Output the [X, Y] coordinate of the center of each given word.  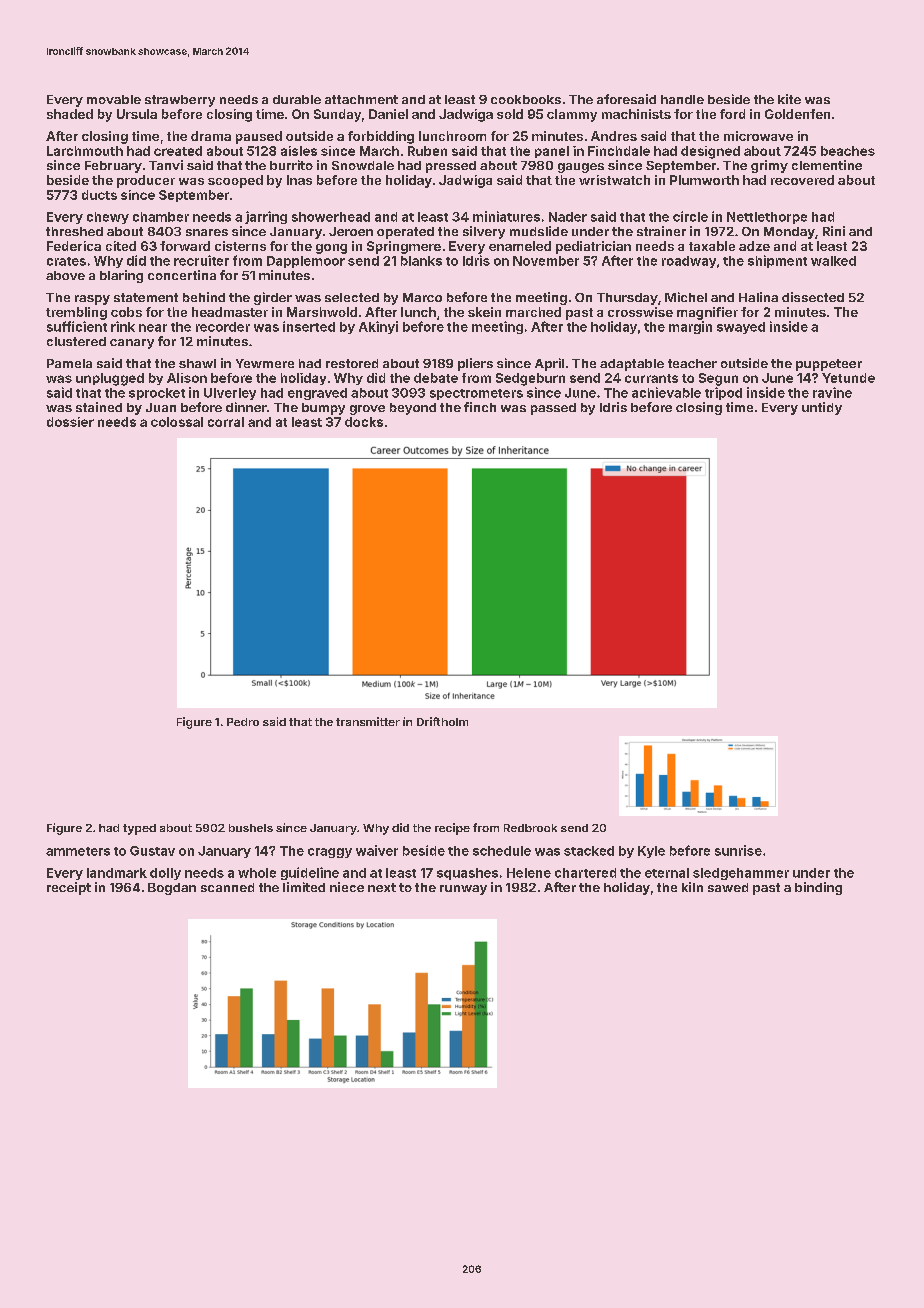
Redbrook [530, 828]
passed [553, 409]
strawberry [180, 101]
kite [789, 99]
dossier [70, 422]
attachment [361, 99]
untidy [822, 408]
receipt [69, 888]
